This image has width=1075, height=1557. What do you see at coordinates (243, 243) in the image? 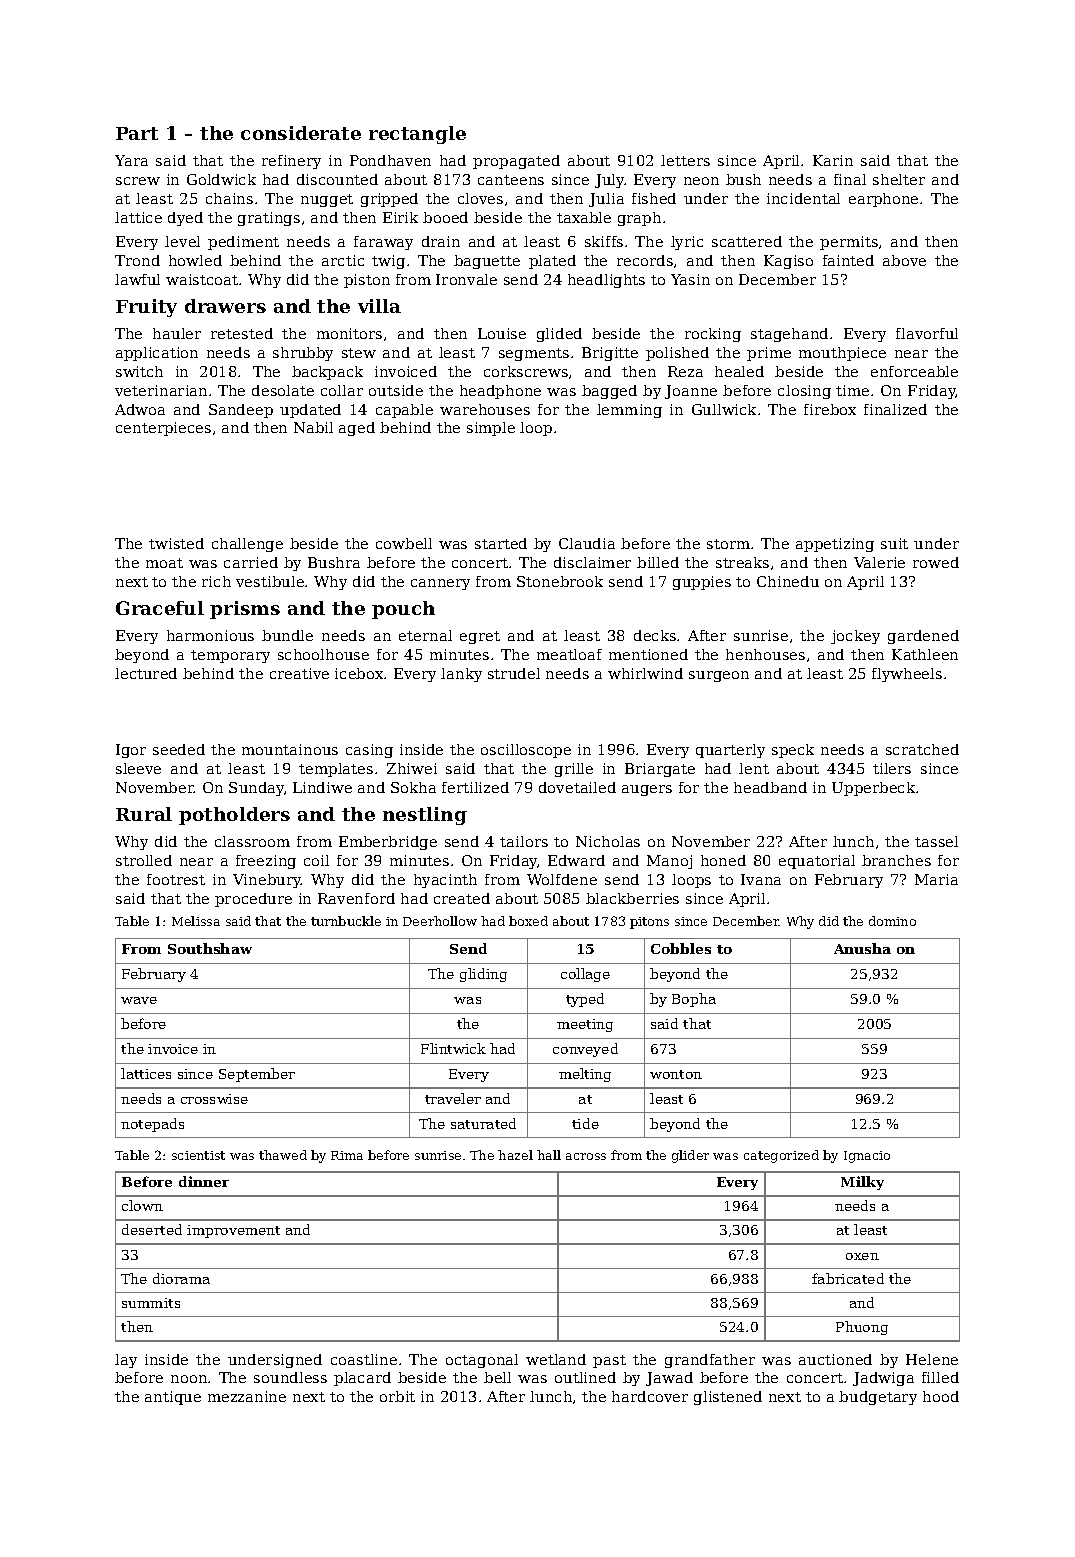
I see `pediment` at bounding box center [243, 243].
